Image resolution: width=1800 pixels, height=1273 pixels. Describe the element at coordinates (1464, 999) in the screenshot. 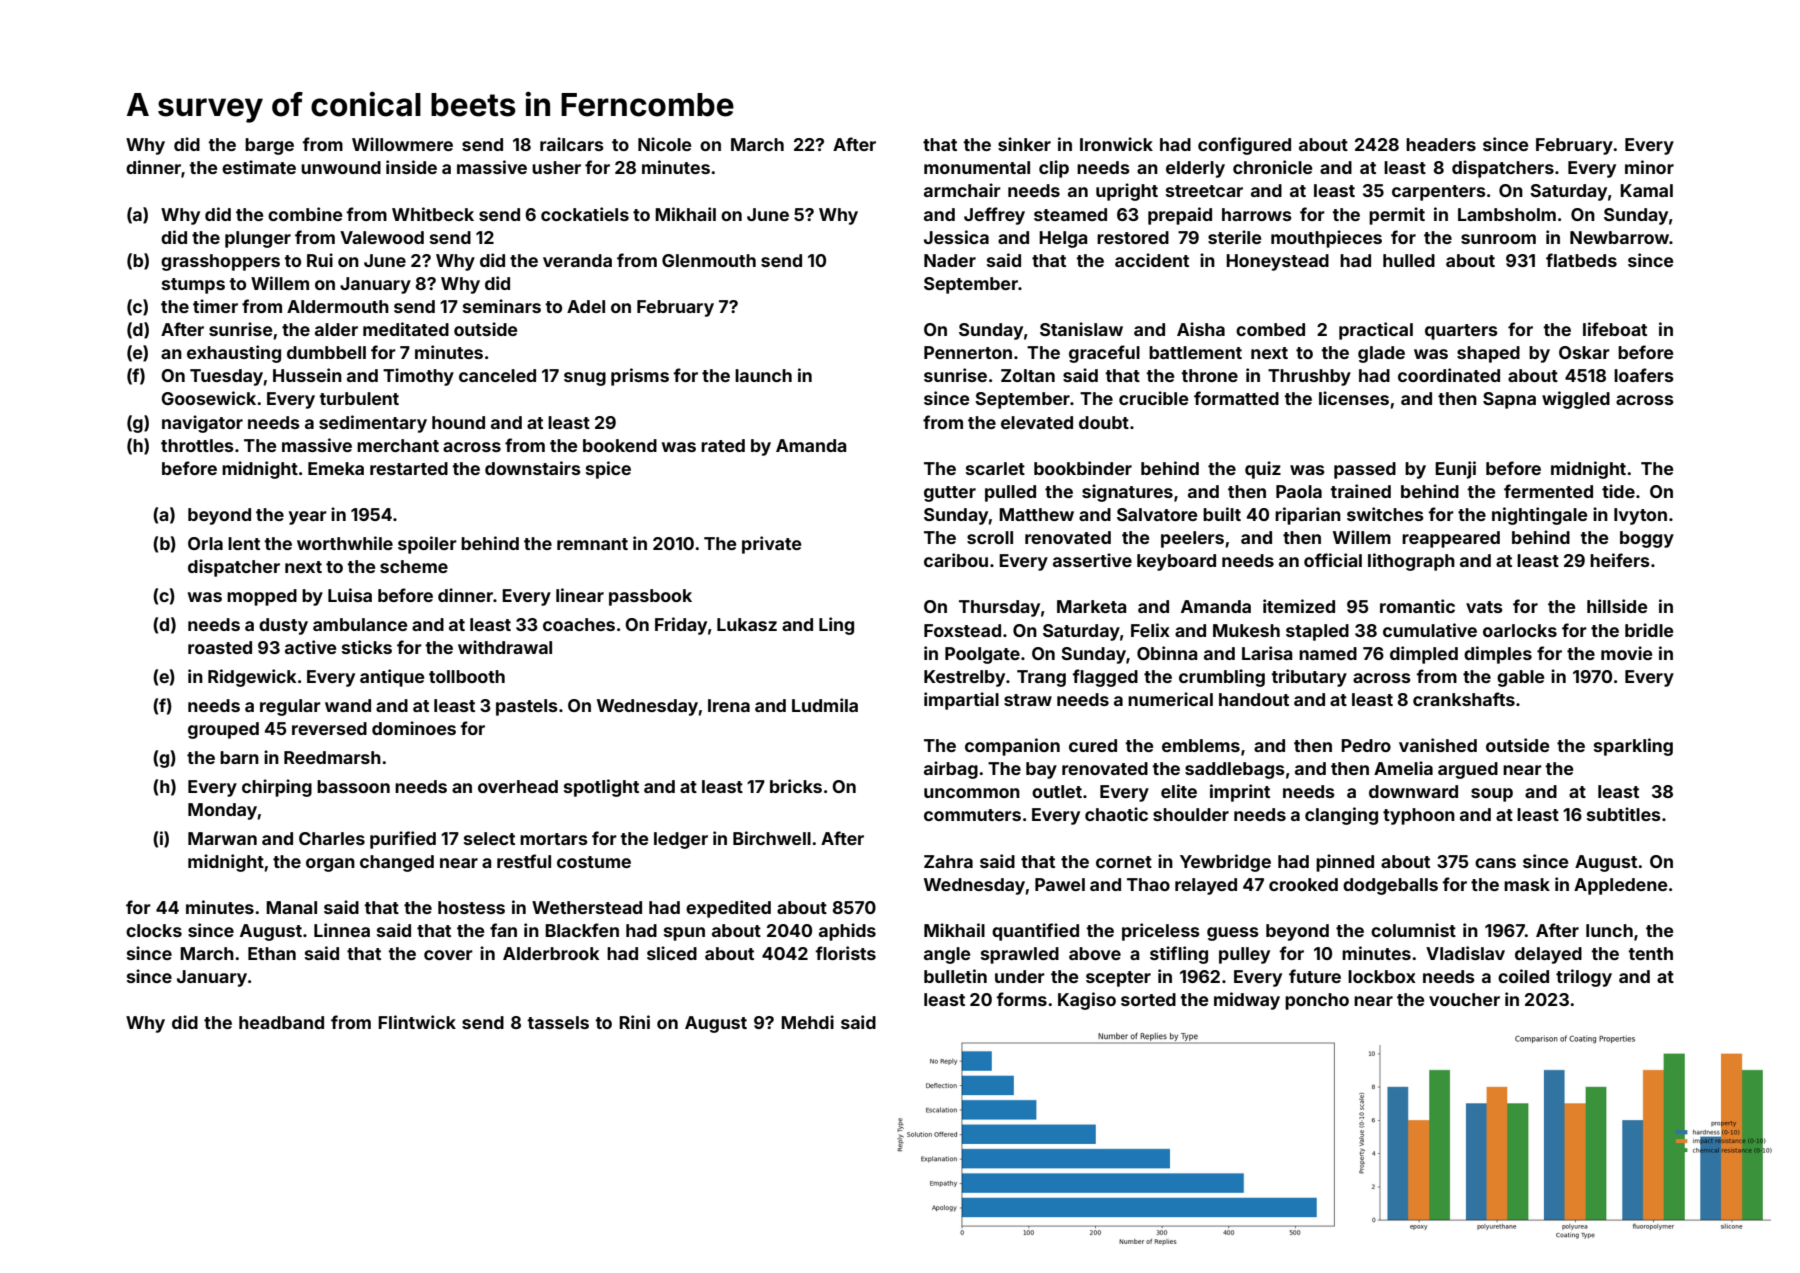

I see `voucher` at that location.
